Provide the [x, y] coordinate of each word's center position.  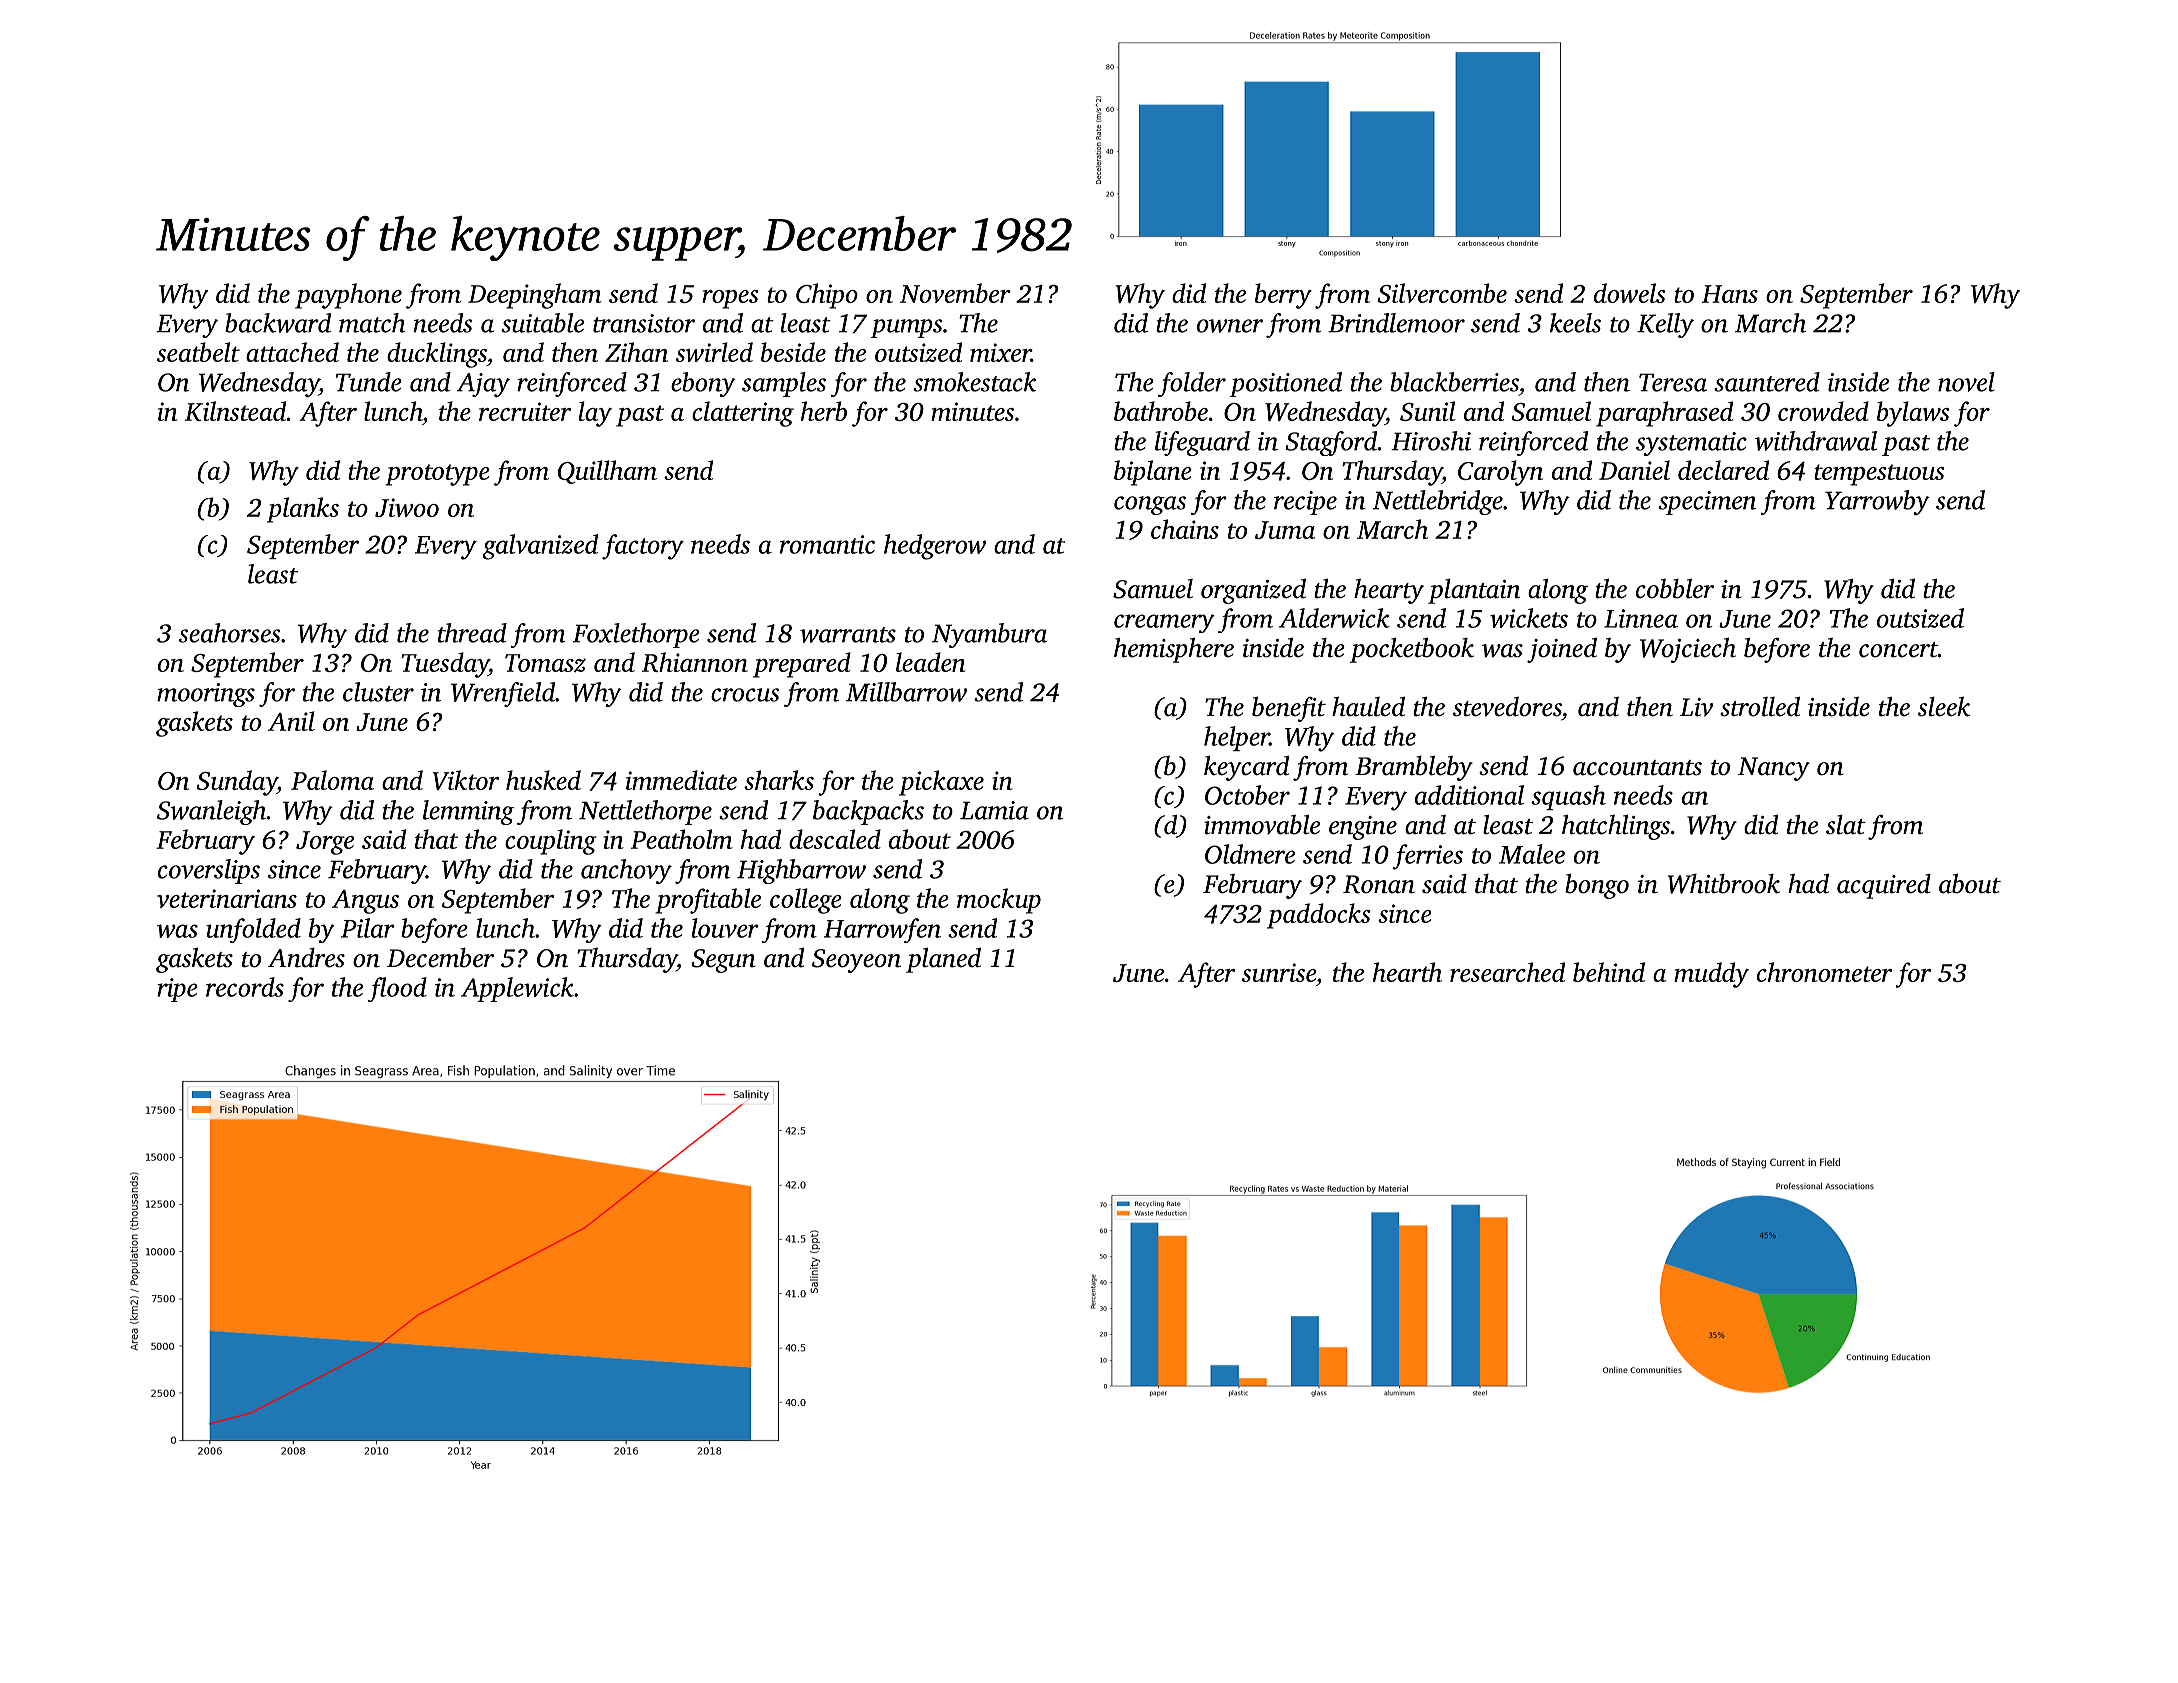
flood [397, 989]
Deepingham [535, 296]
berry [1283, 296]
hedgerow [935, 547]
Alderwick [1334, 618]
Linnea [1641, 618]
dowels [1630, 293]
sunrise [1279, 972]
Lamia [994, 810]
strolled [1760, 706]
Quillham [607, 472]
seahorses [229, 633]
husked [543, 780]
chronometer [1824, 972]
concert [1898, 650]
